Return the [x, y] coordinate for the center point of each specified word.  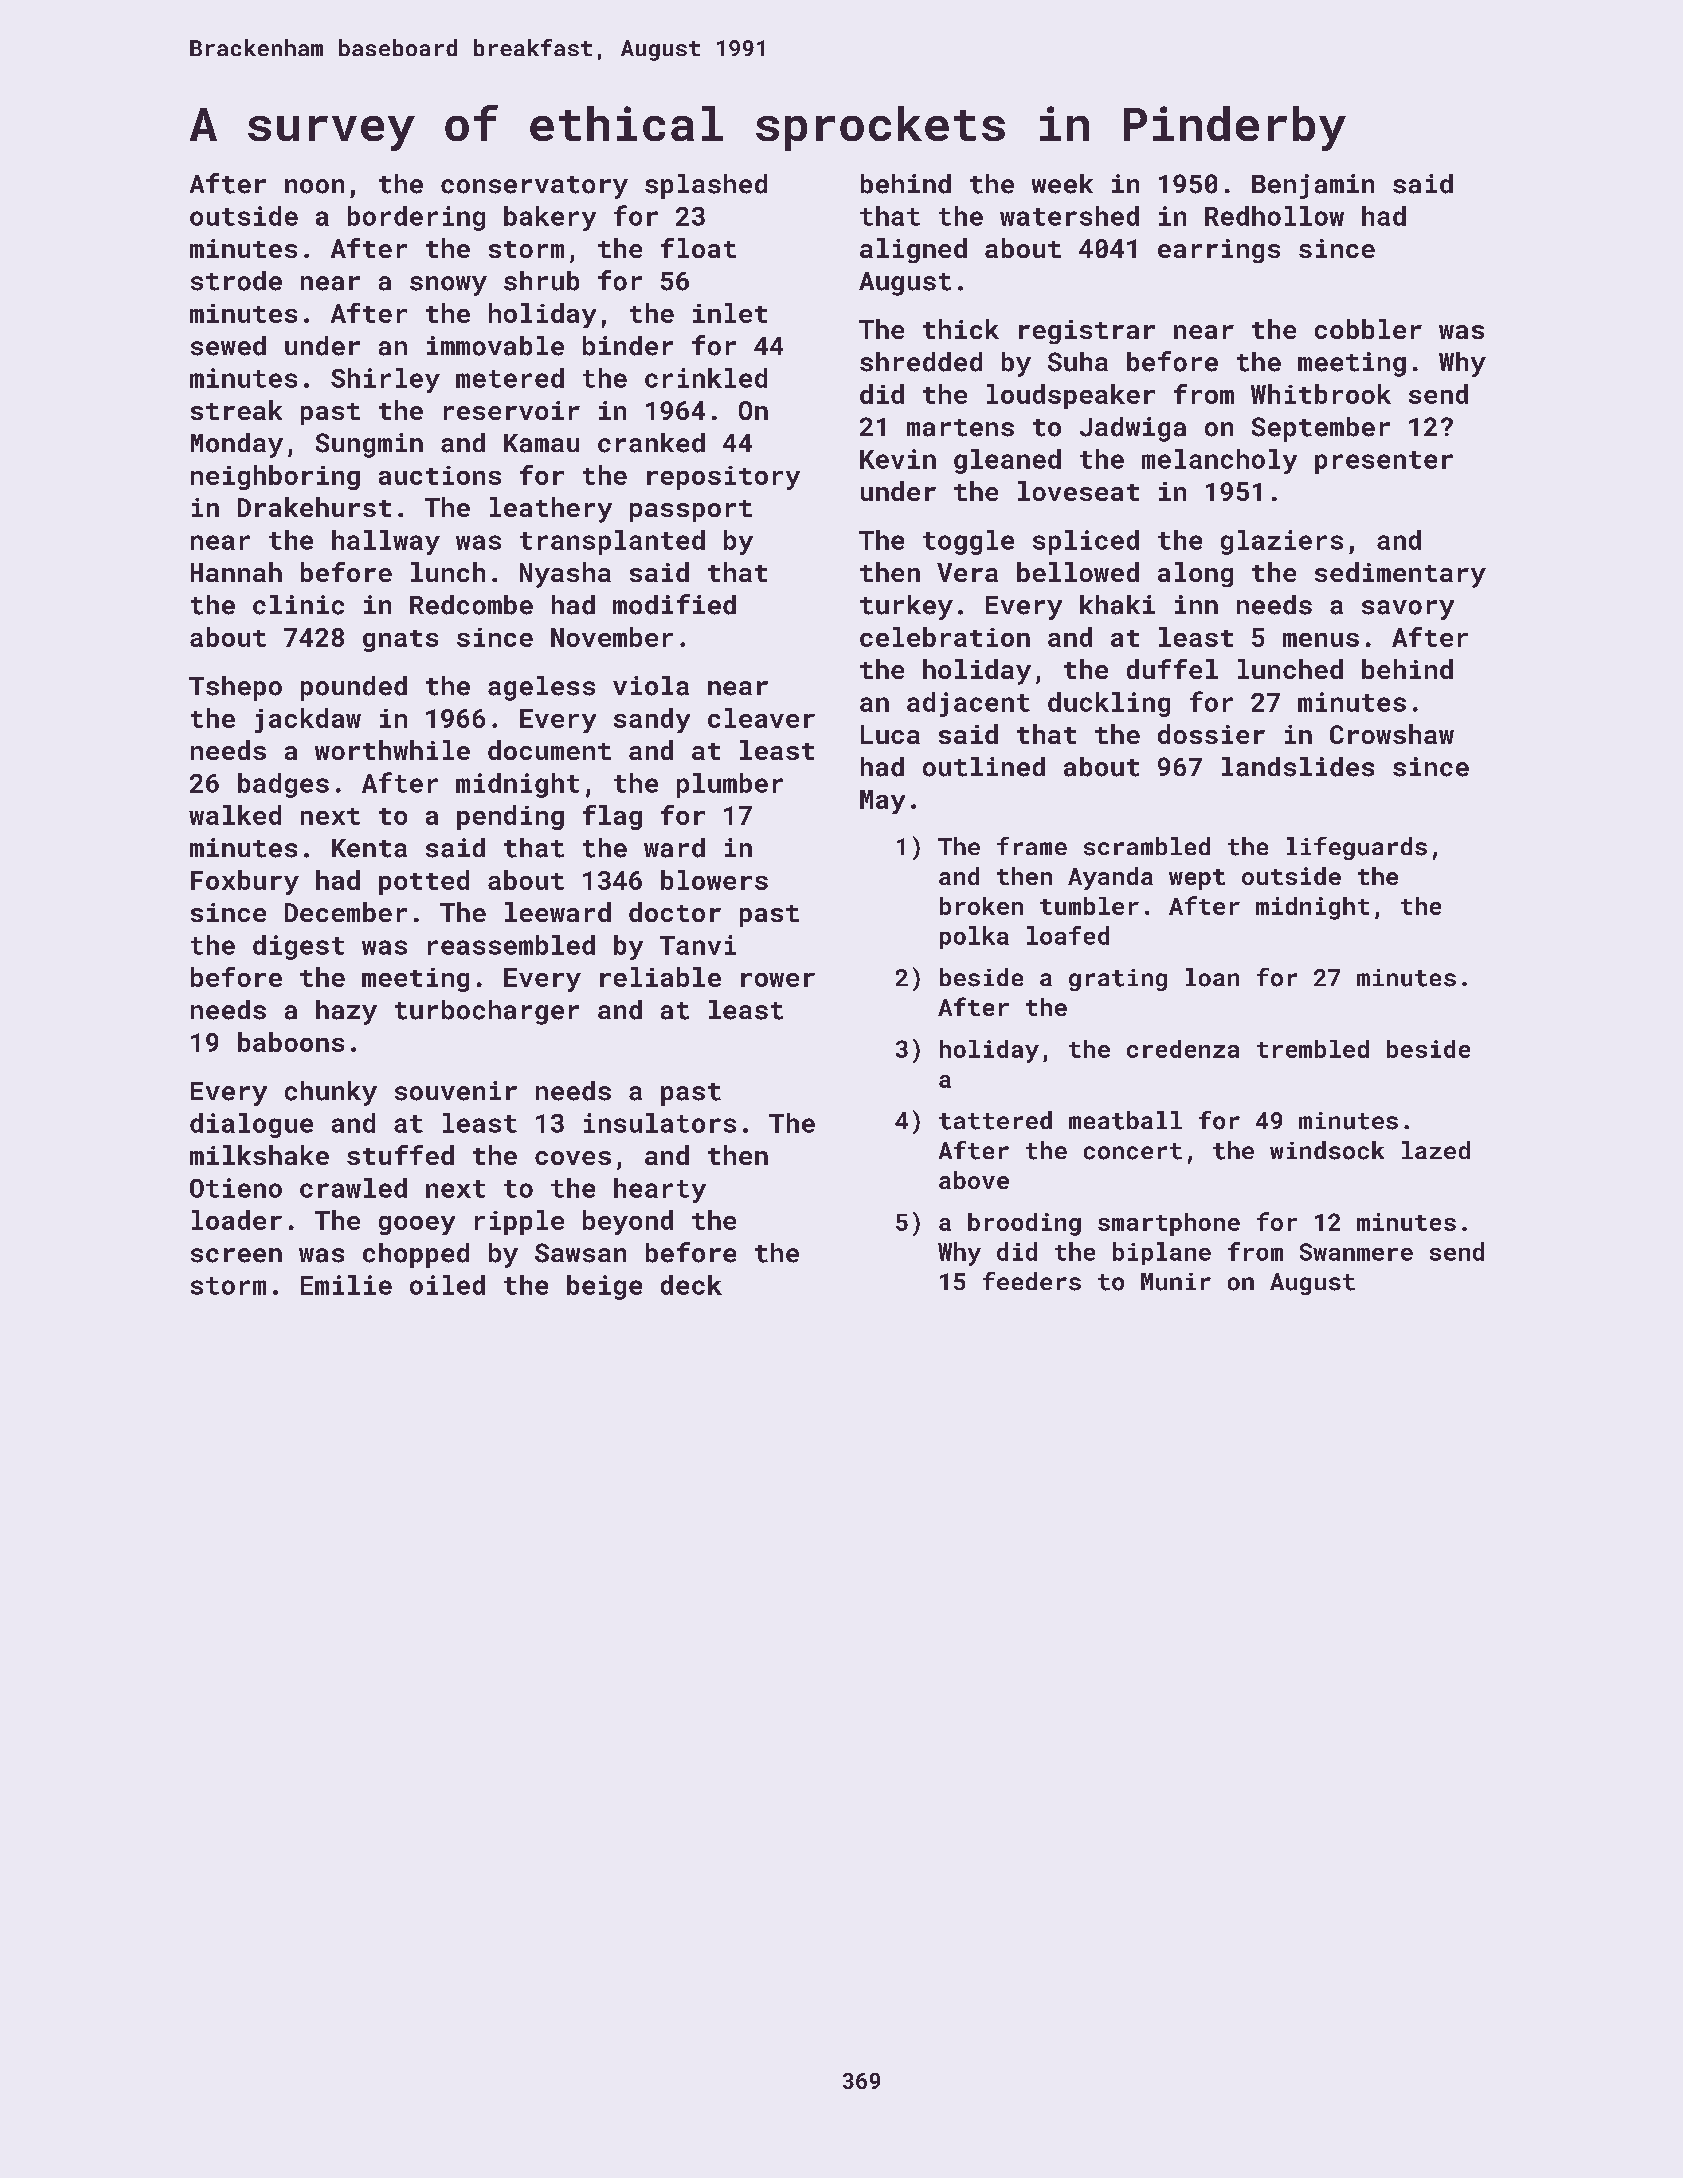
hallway [386, 542]
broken [981, 906]
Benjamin [1313, 186]
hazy [346, 1012]
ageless [541, 688]
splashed [706, 186]
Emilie [346, 1285]
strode [236, 281]
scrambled [1147, 846]
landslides [1298, 767]
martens [960, 428]
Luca [890, 734]
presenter [1384, 462]
